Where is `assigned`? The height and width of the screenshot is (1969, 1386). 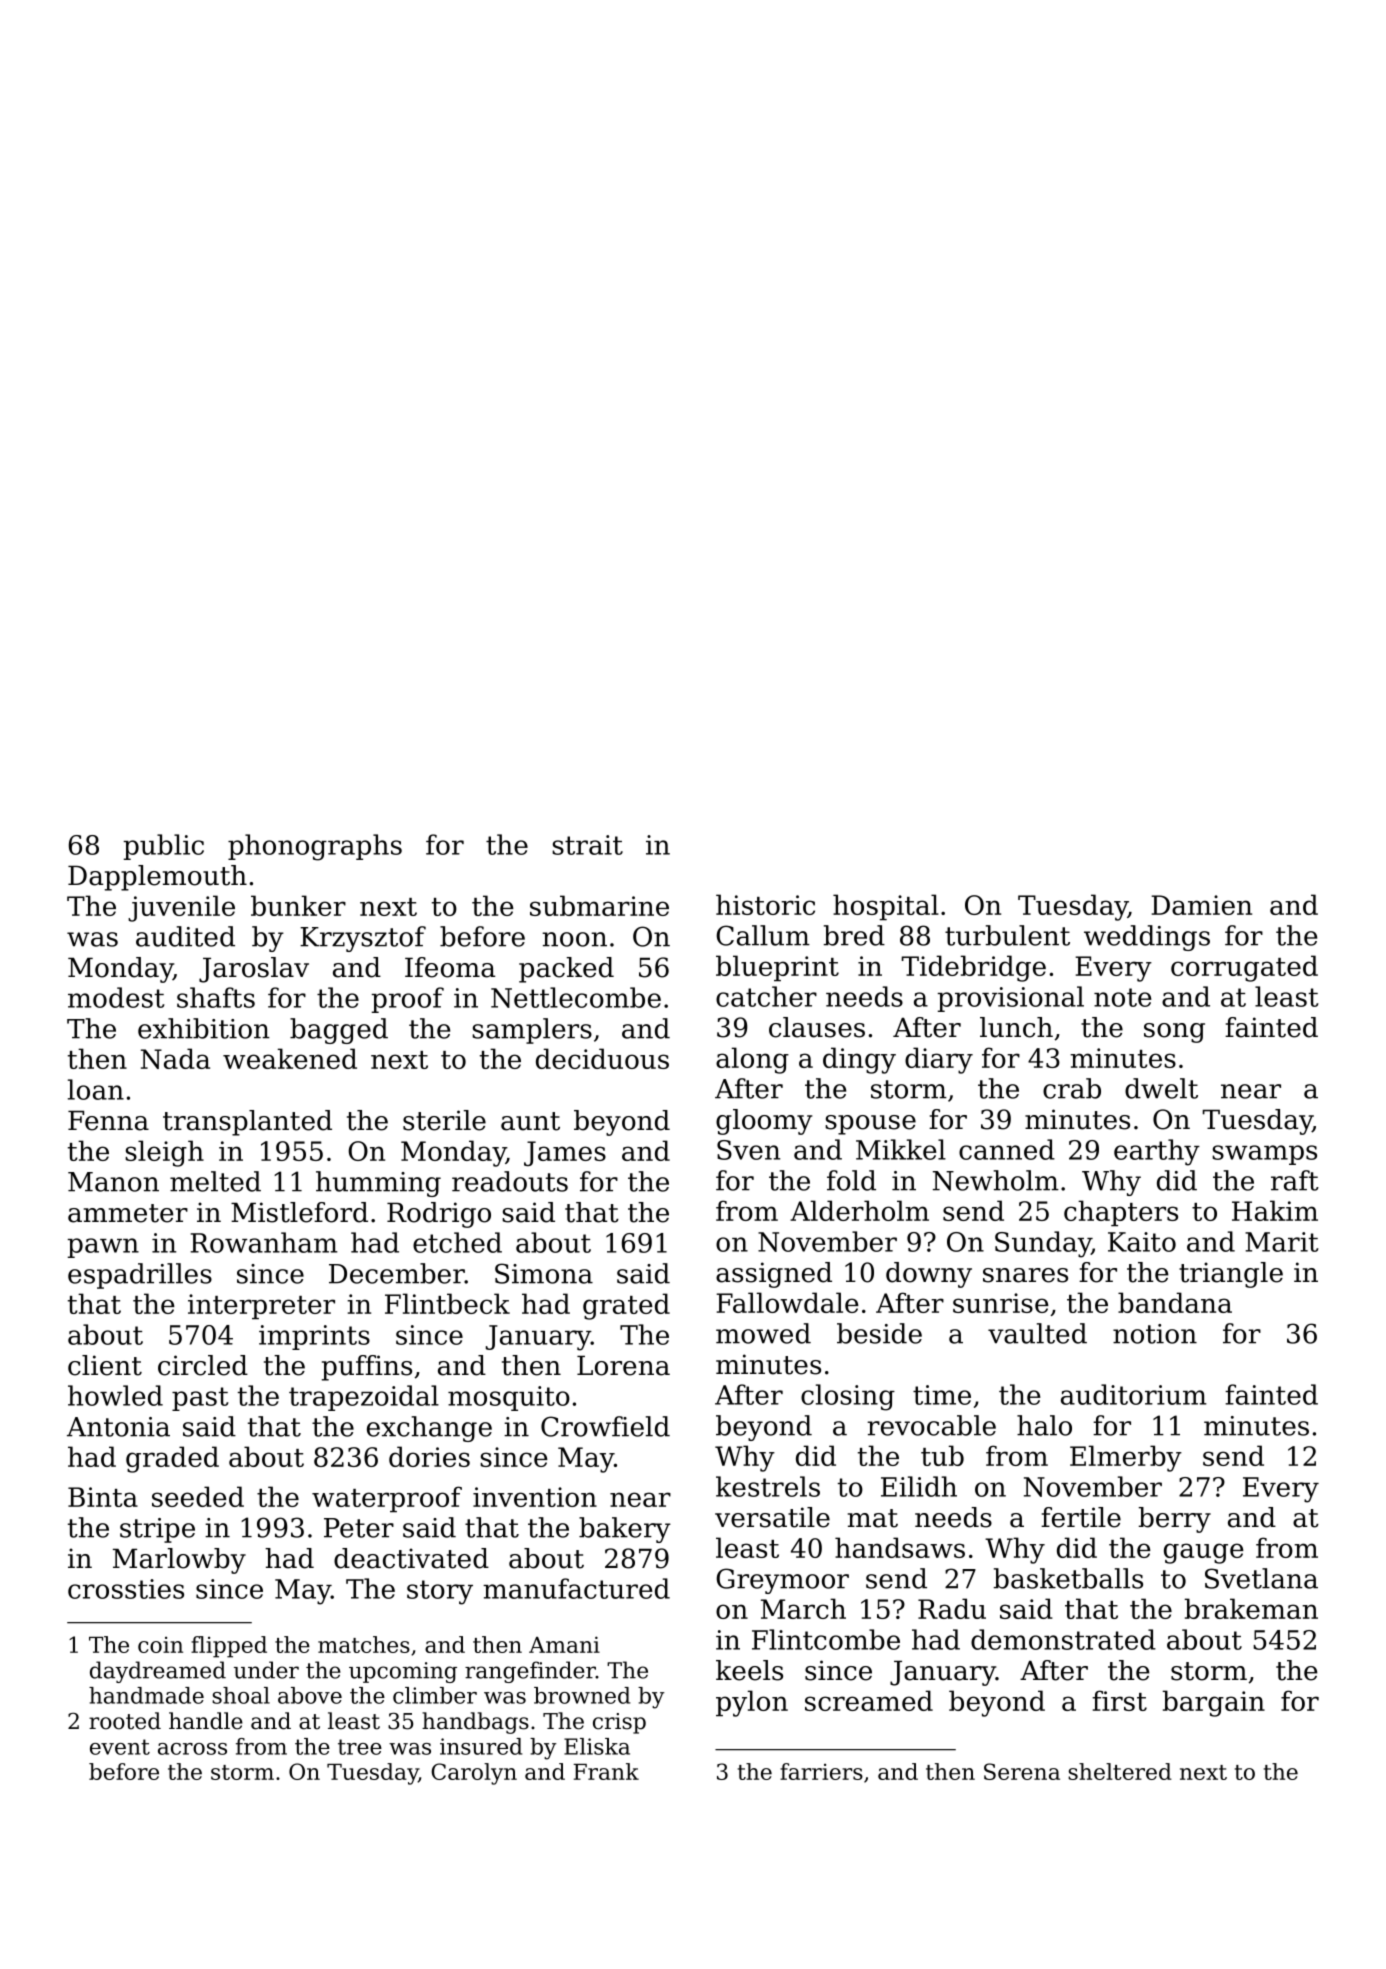
assigned is located at coordinates (774, 1275).
